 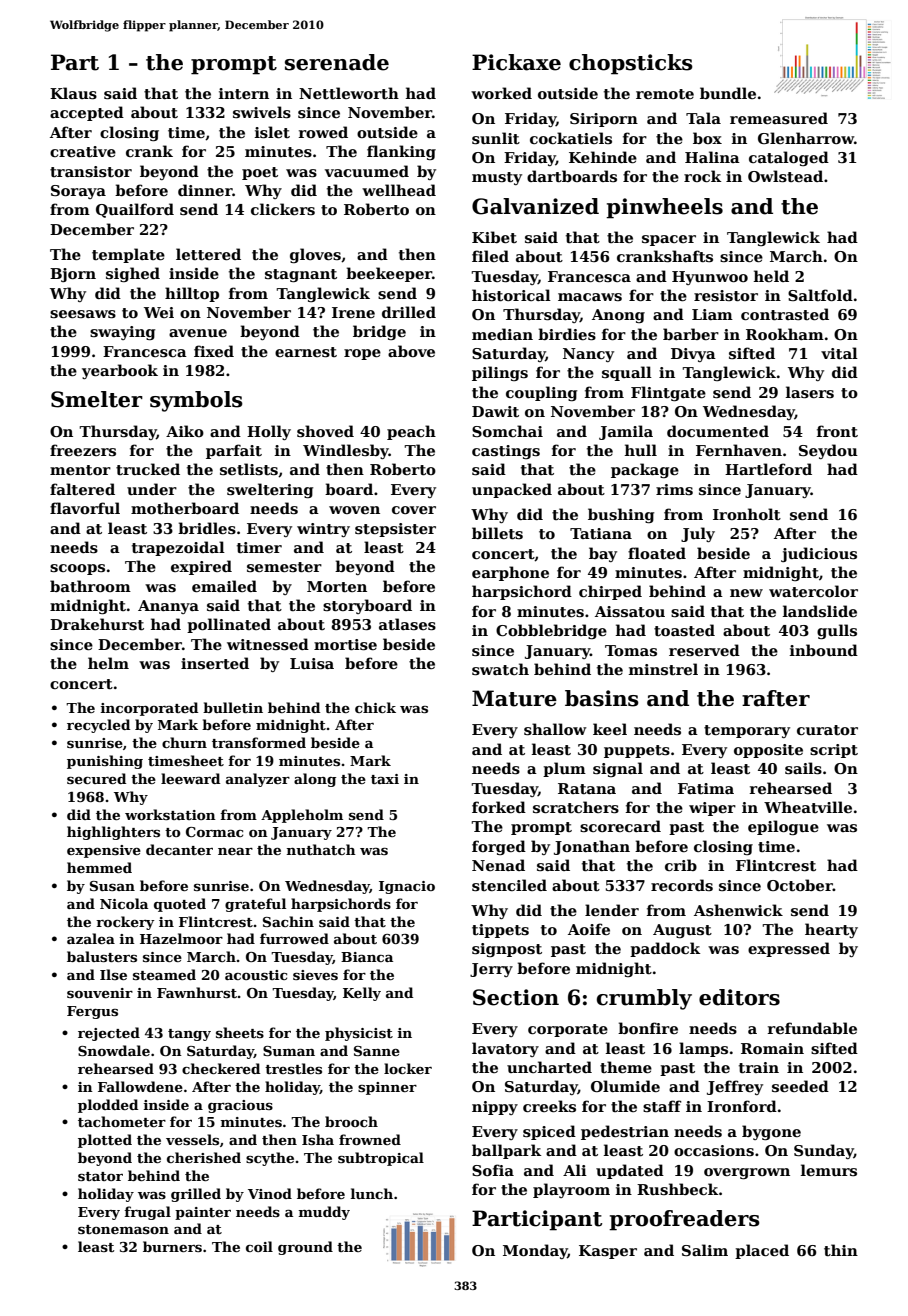 What do you see at coordinates (704, 650) in the document?
I see `reserved` at bounding box center [704, 650].
